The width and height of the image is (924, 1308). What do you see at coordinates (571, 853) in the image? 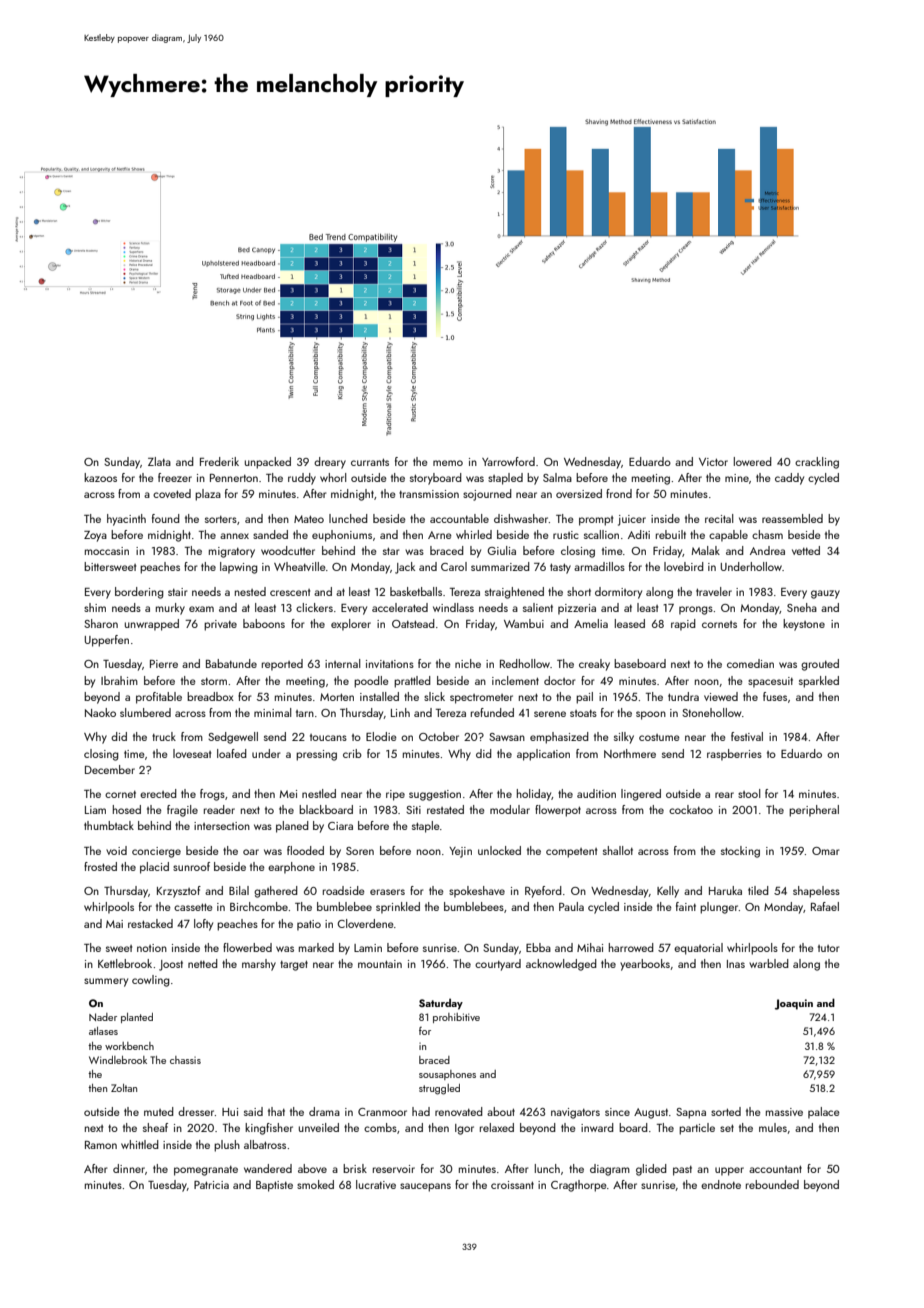
I see `competent` at bounding box center [571, 853].
